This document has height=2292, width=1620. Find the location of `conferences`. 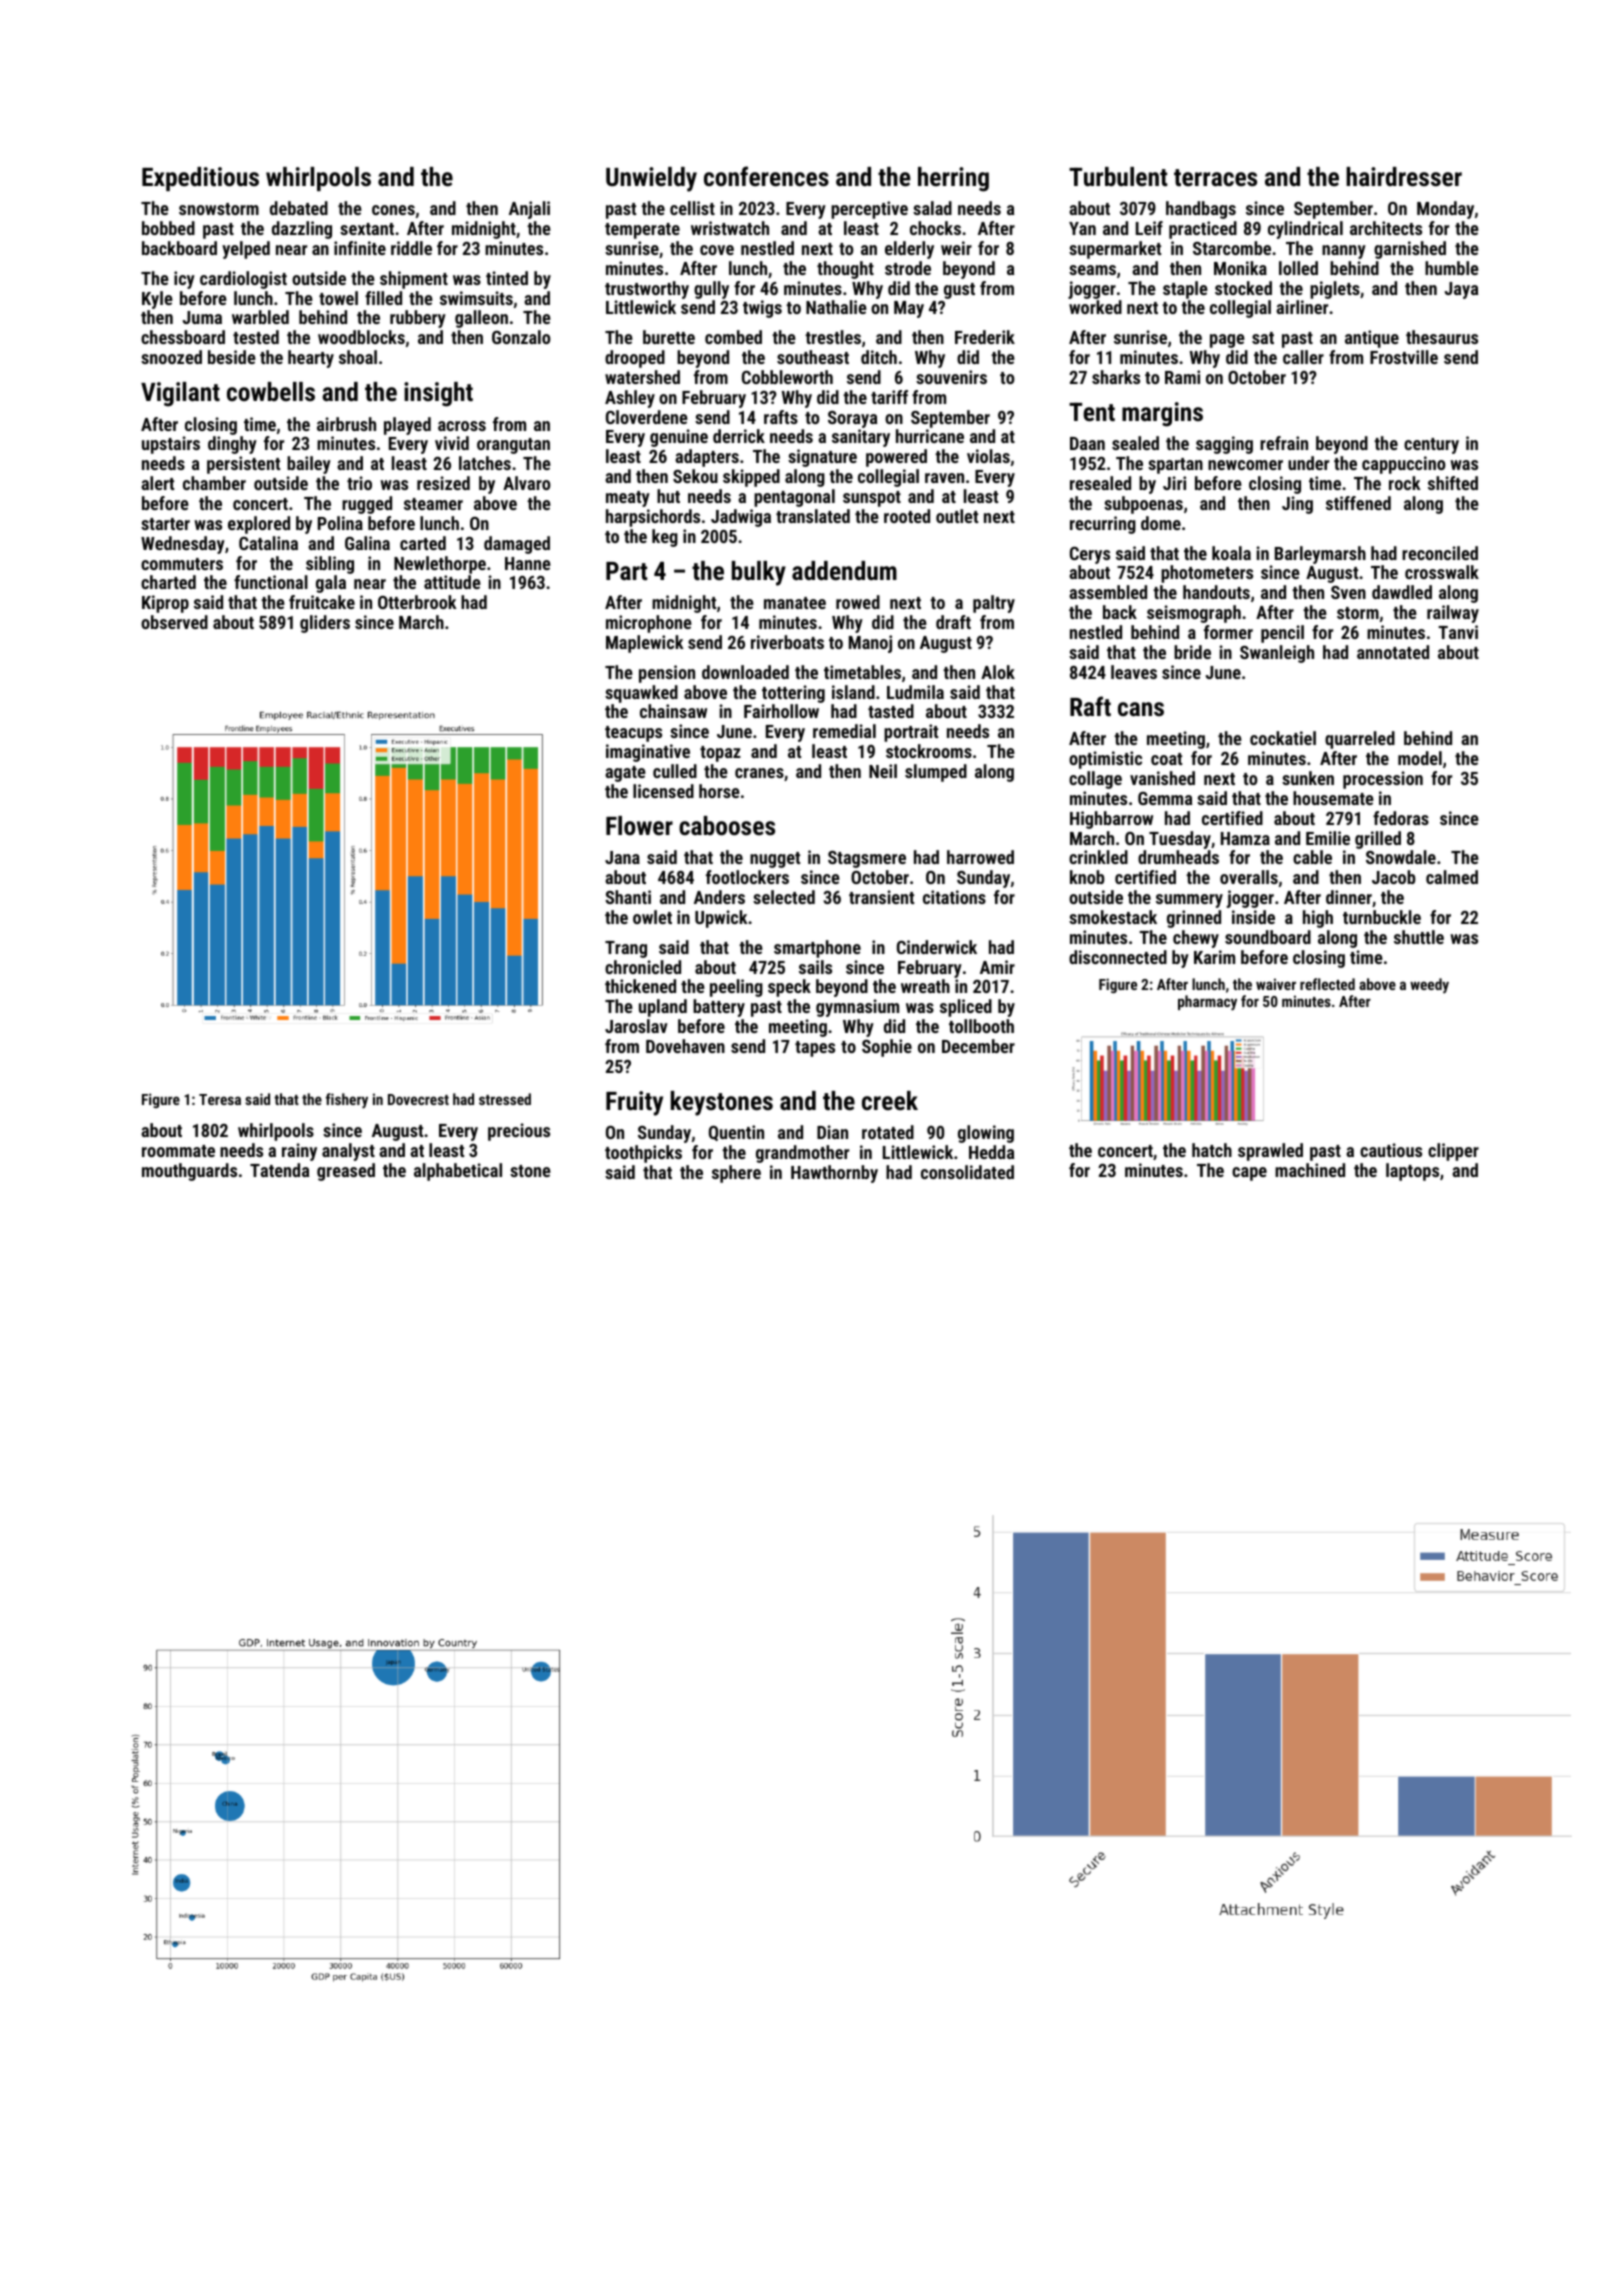

conferences is located at coordinates (766, 176).
